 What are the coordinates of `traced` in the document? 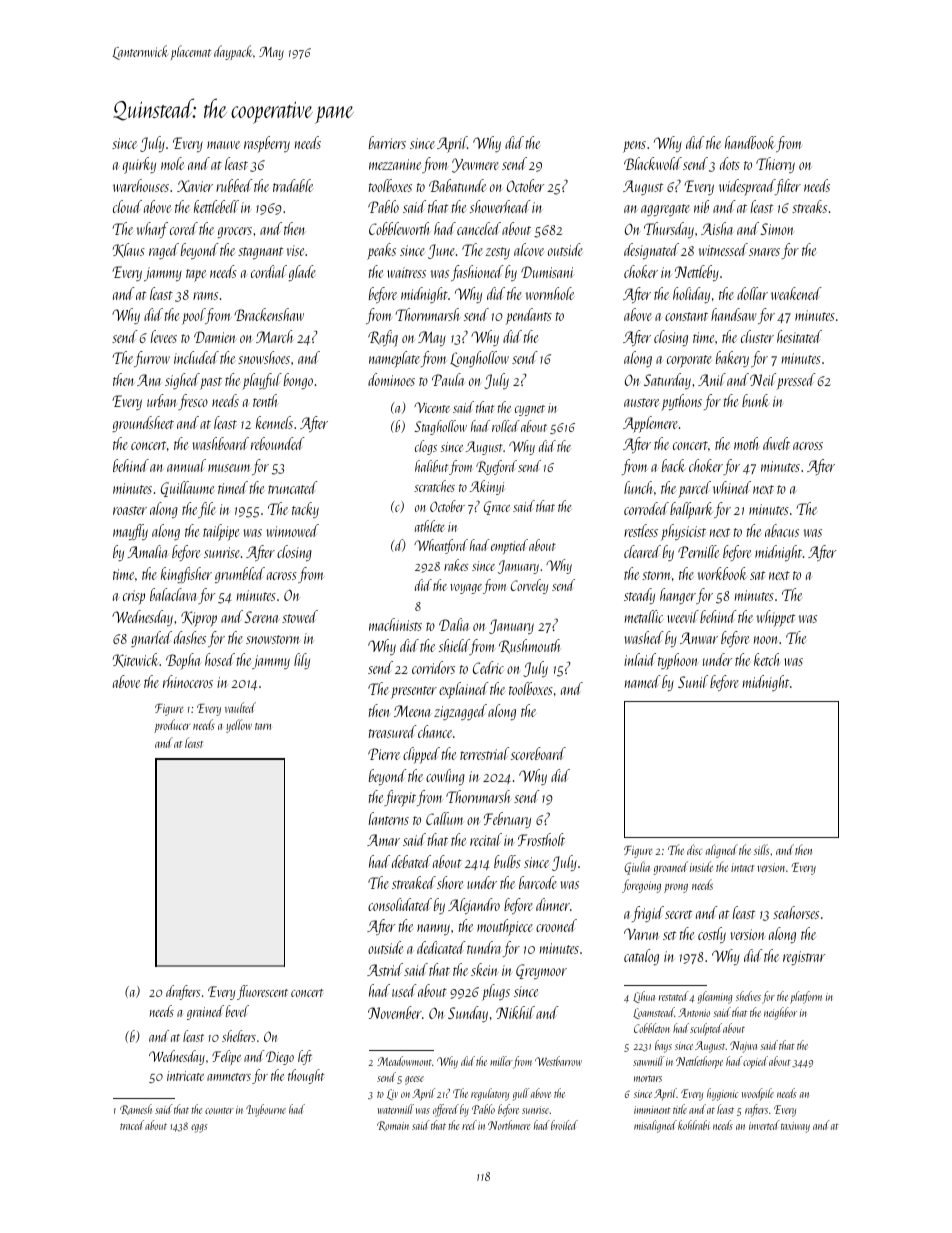 It's located at (132, 1125).
